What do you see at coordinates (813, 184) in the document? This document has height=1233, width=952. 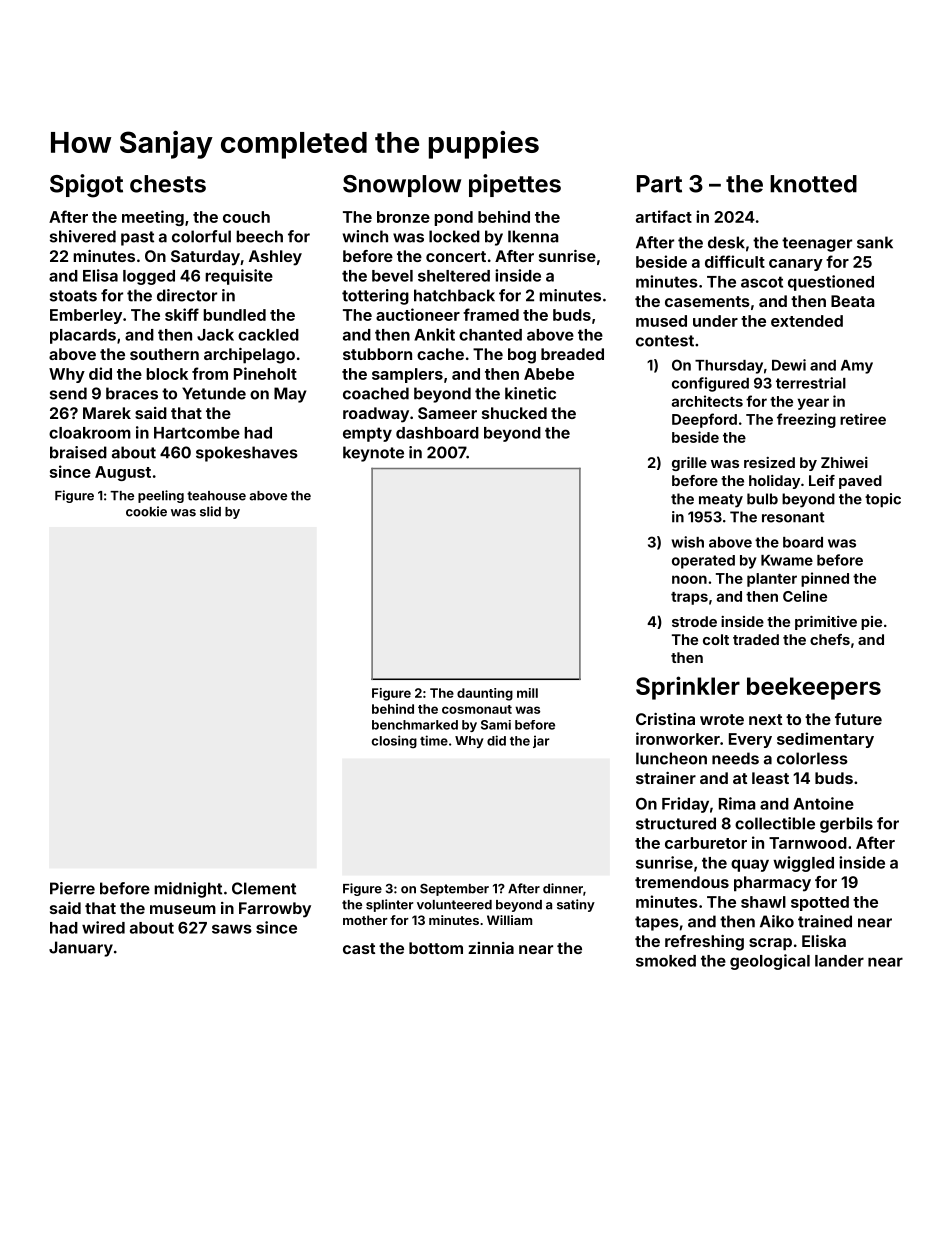 I see `knotted` at bounding box center [813, 184].
